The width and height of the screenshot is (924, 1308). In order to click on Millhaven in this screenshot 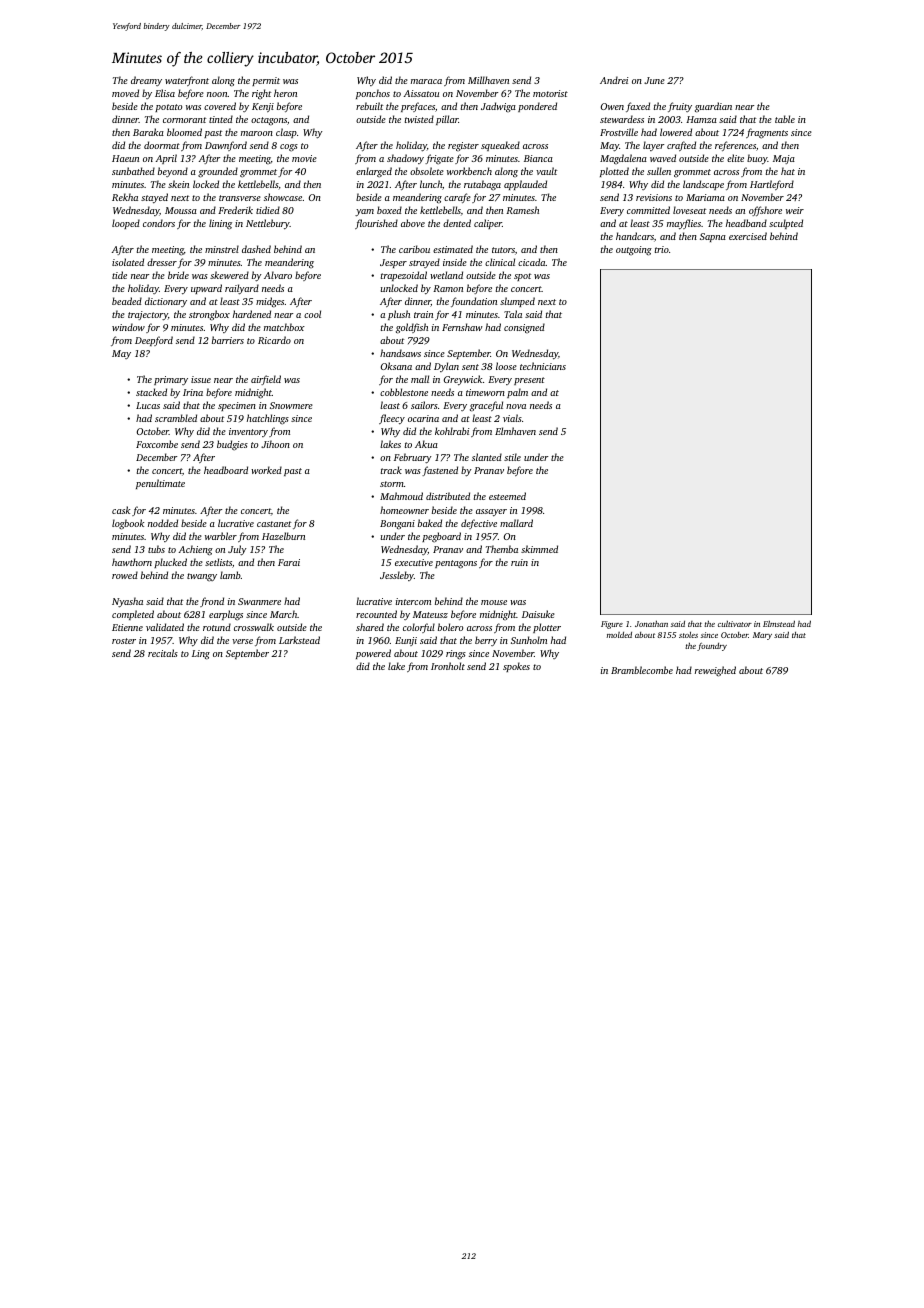, I will do `click(488, 80)`.
